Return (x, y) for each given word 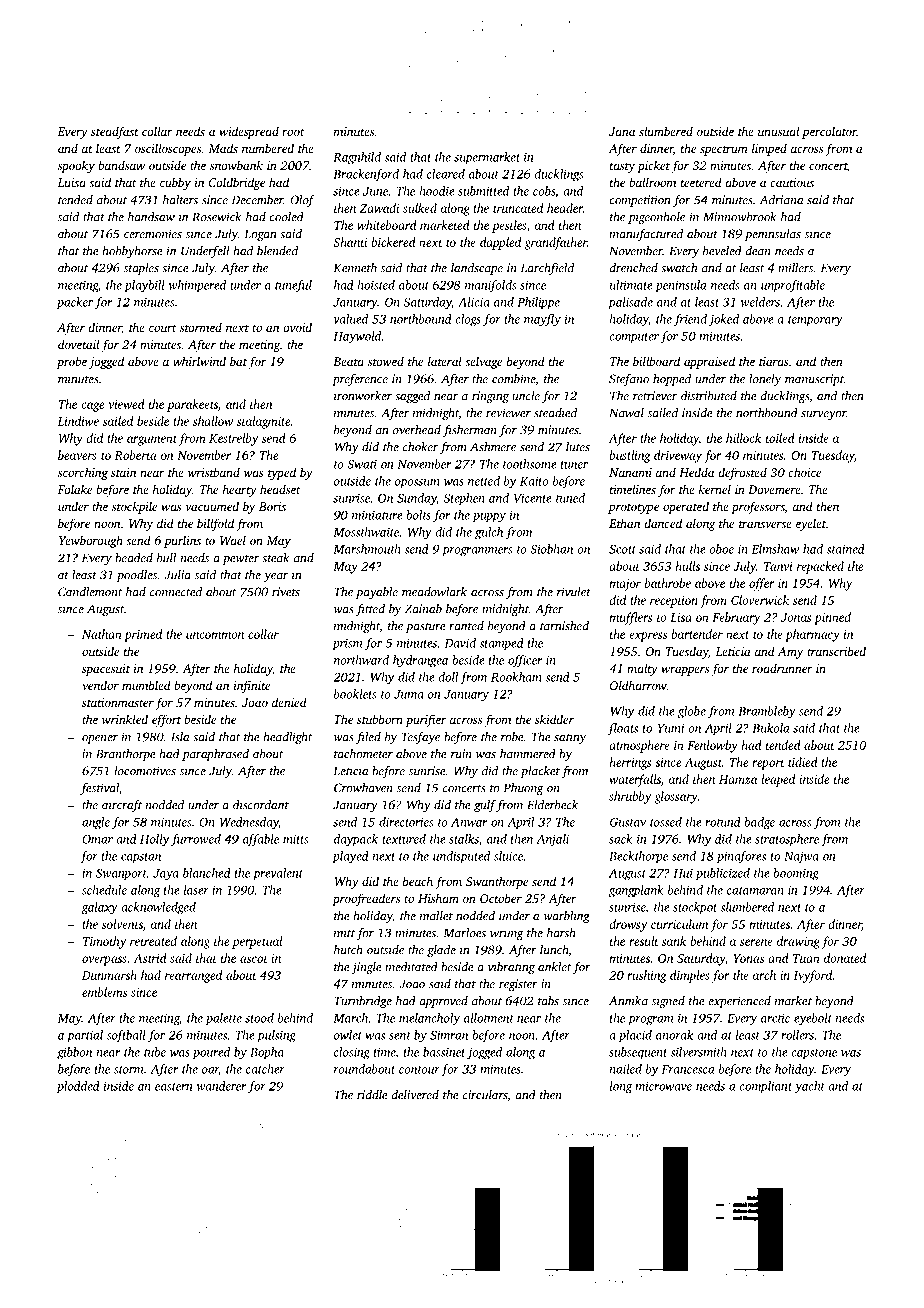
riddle (372, 1095)
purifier (426, 720)
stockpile (134, 507)
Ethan (624, 523)
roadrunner (782, 668)
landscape (477, 269)
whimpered (197, 286)
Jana (622, 131)
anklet (555, 967)
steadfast (115, 132)
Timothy (104, 942)
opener (100, 739)
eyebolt (813, 1019)
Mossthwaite (366, 532)
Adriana (782, 200)
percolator (829, 132)
